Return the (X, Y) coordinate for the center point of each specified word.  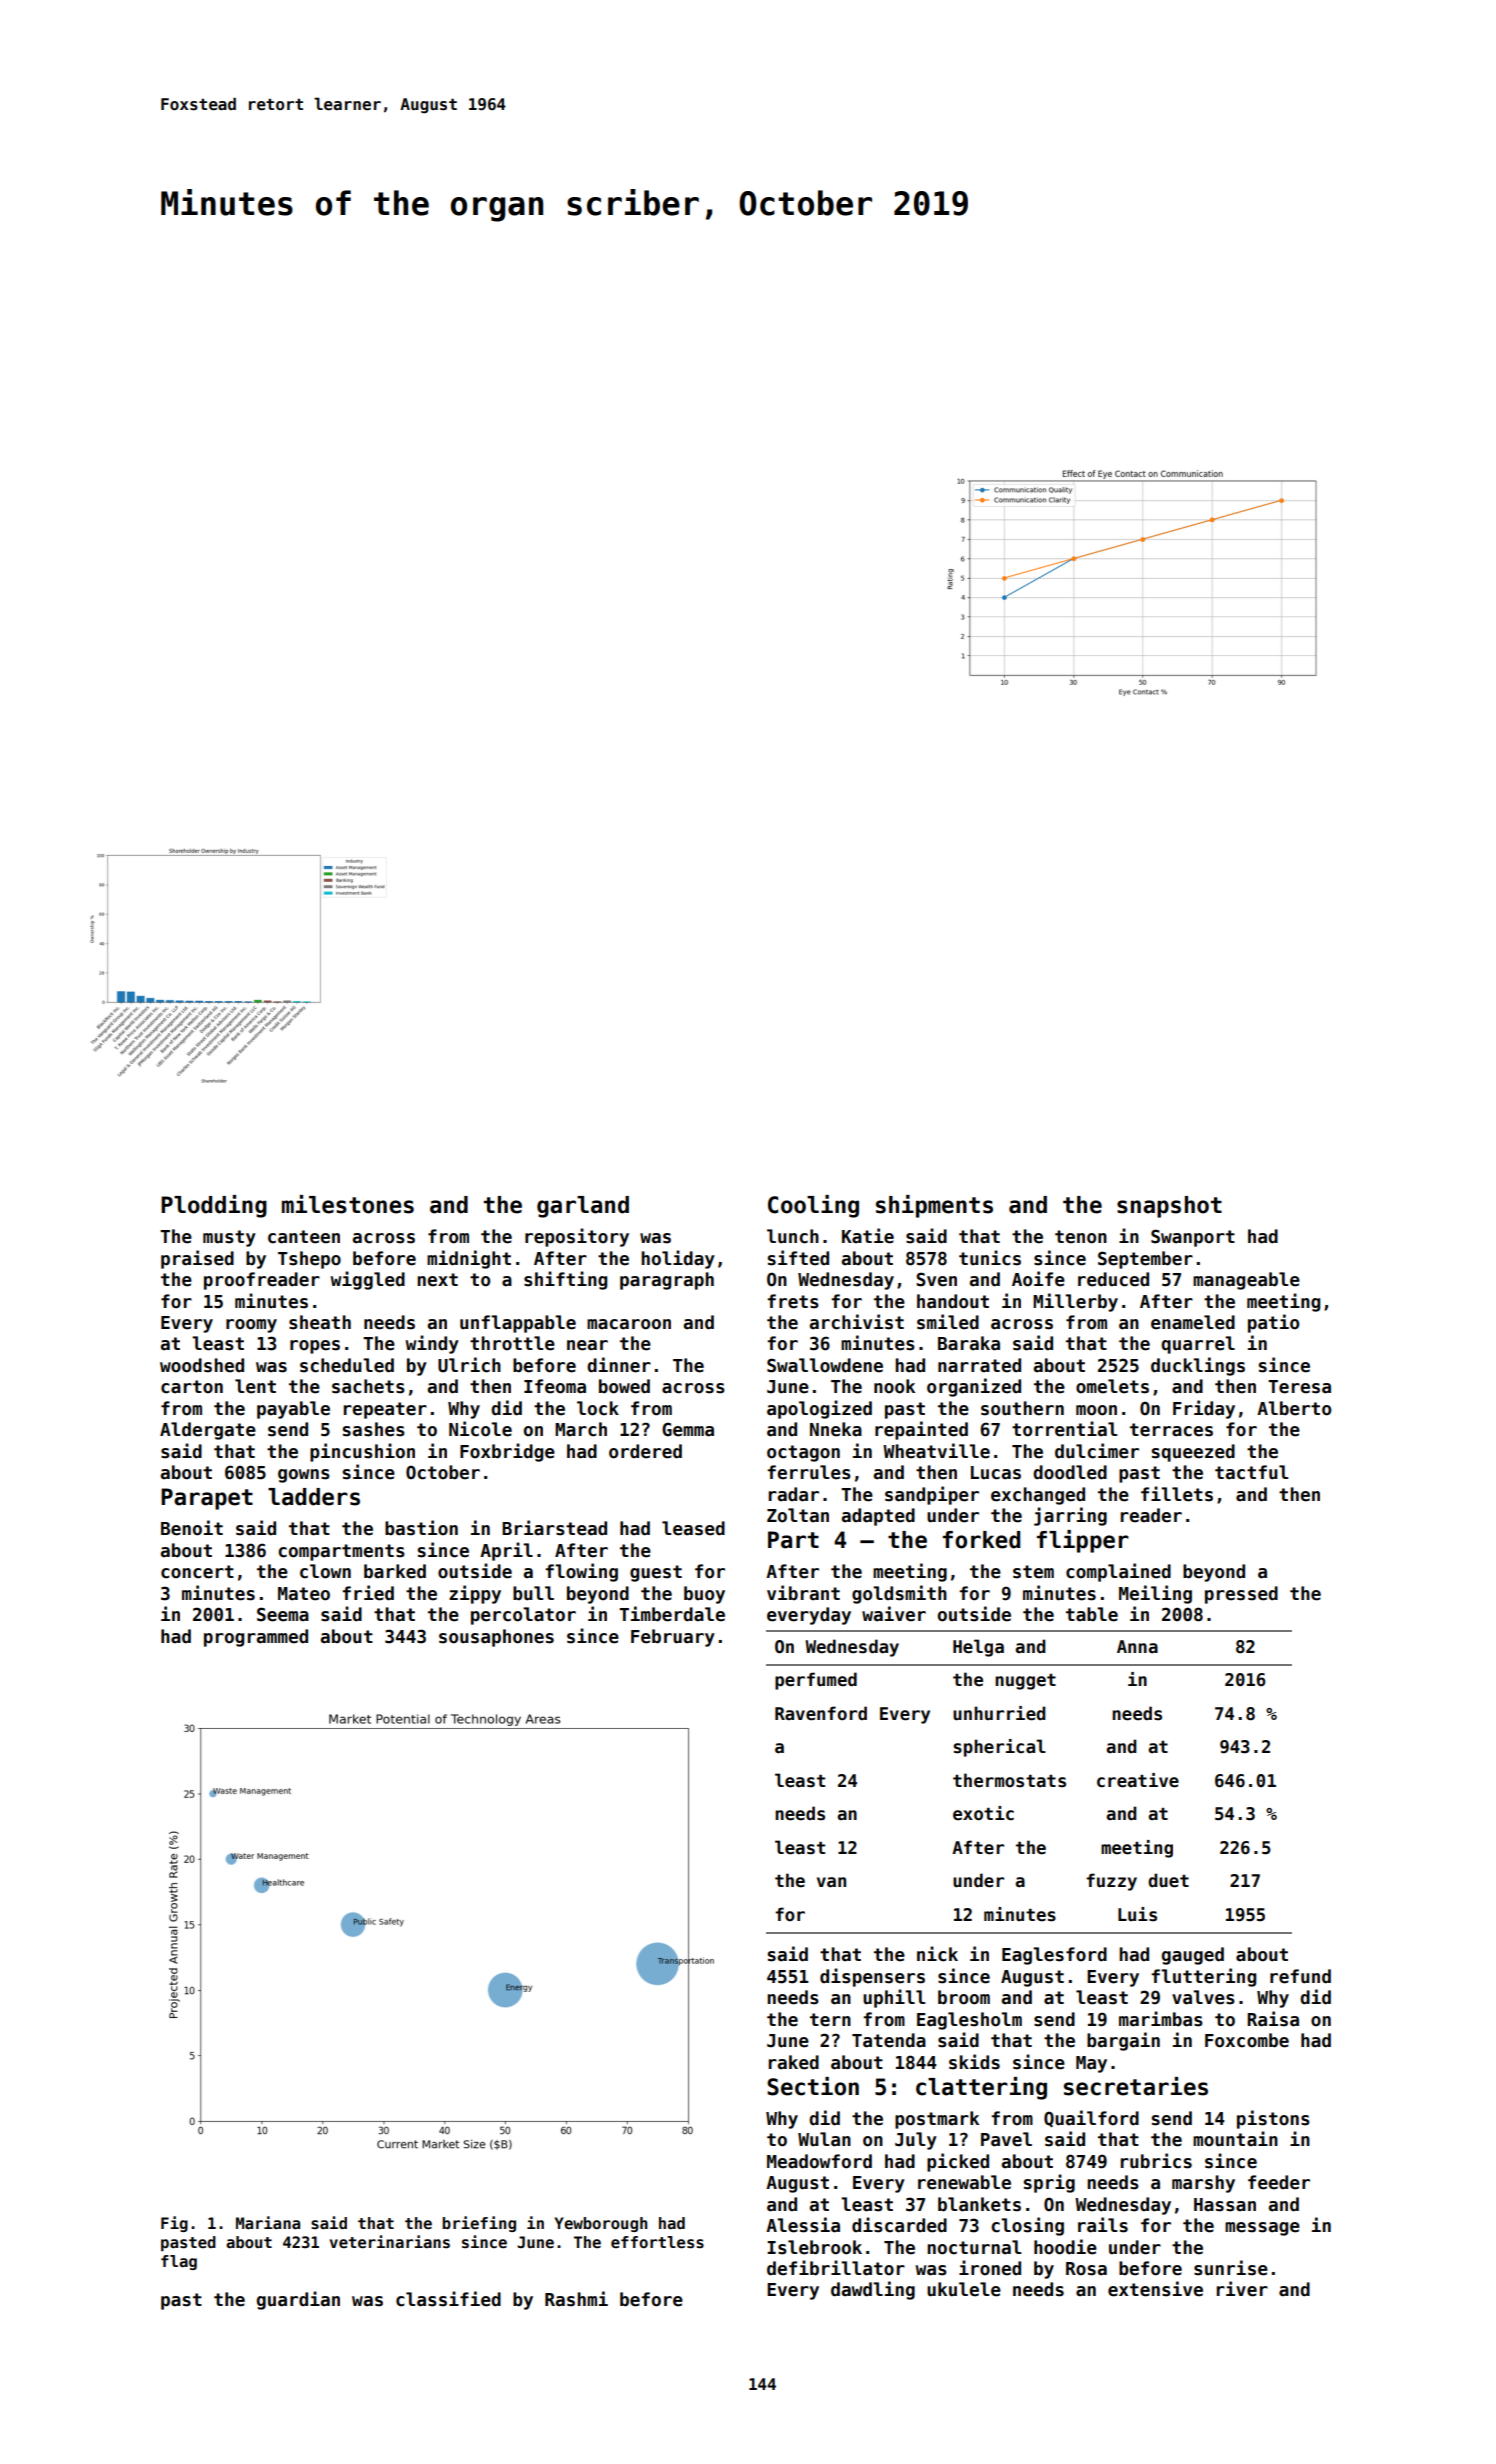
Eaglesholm (969, 2021)
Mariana (268, 2222)
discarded (899, 2225)
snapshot (1169, 1207)
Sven (936, 1279)
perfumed (816, 1681)
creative (1138, 1780)
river (1242, 2289)
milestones (348, 1204)
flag (179, 2262)
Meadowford (819, 2161)
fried (368, 1593)
